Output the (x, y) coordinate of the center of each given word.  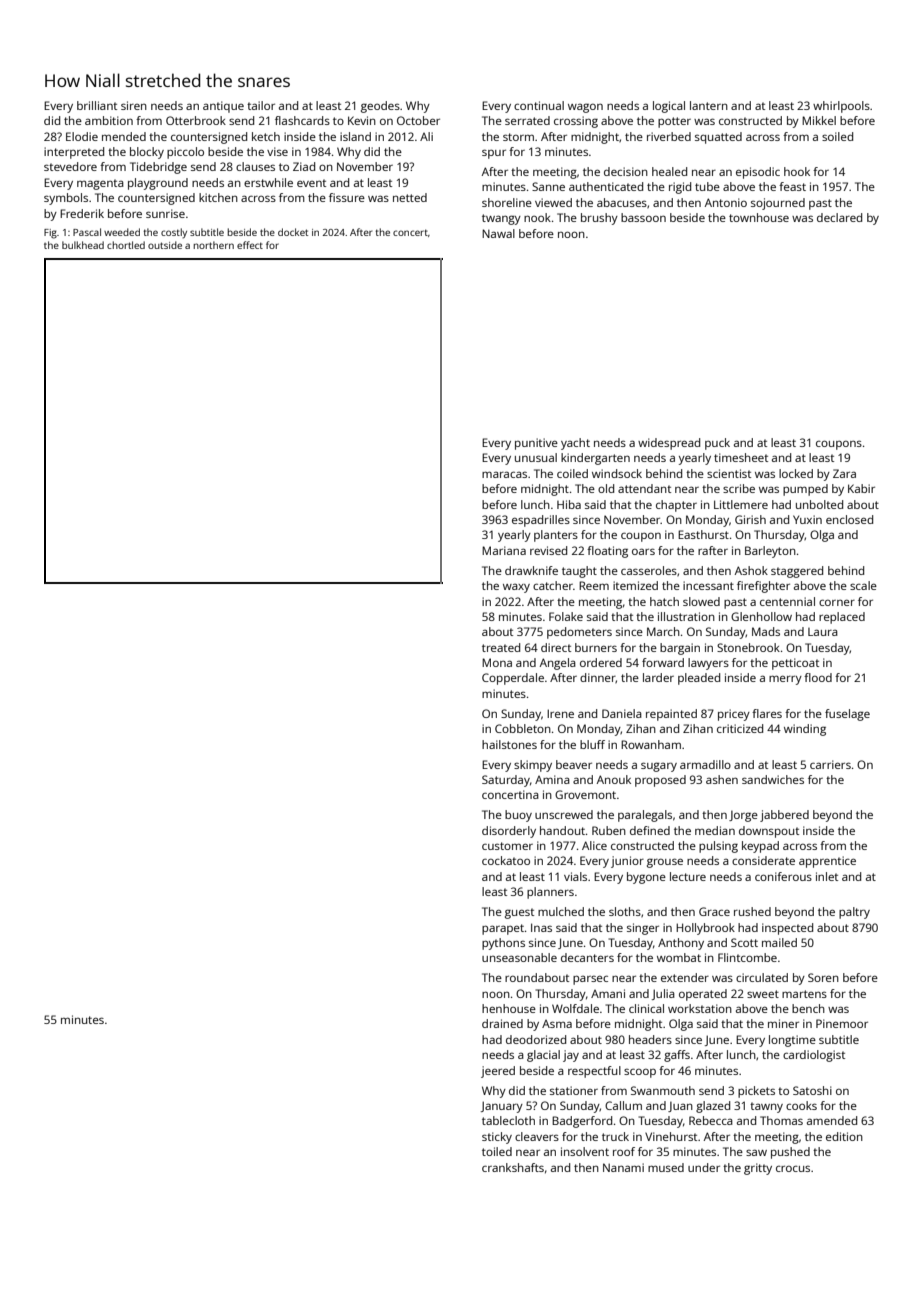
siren (134, 105)
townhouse (759, 217)
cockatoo (506, 860)
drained (502, 1023)
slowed (701, 601)
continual (539, 105)
